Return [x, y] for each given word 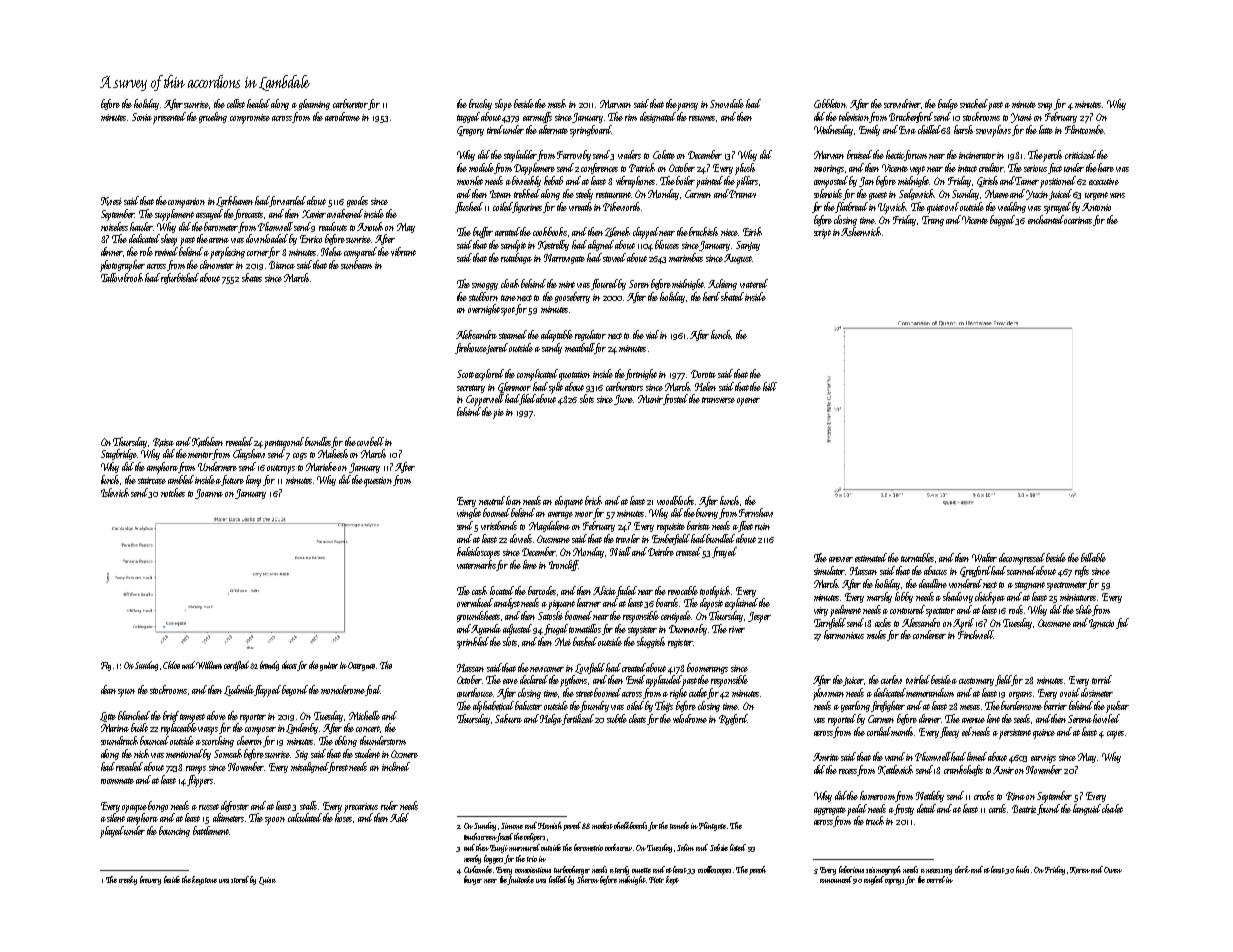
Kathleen [207, 442]
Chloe [171, 665]
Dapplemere [534, 169]
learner [589, 602]
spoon [275, 821]
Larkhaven [235, 201]
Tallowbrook [122, 277]
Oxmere [404, 754]
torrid [1102, 679]
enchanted [1046, 219]
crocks [984, 795]
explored [489, 375]
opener [748, 402]
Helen [705, 386]
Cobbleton [830, 103]
